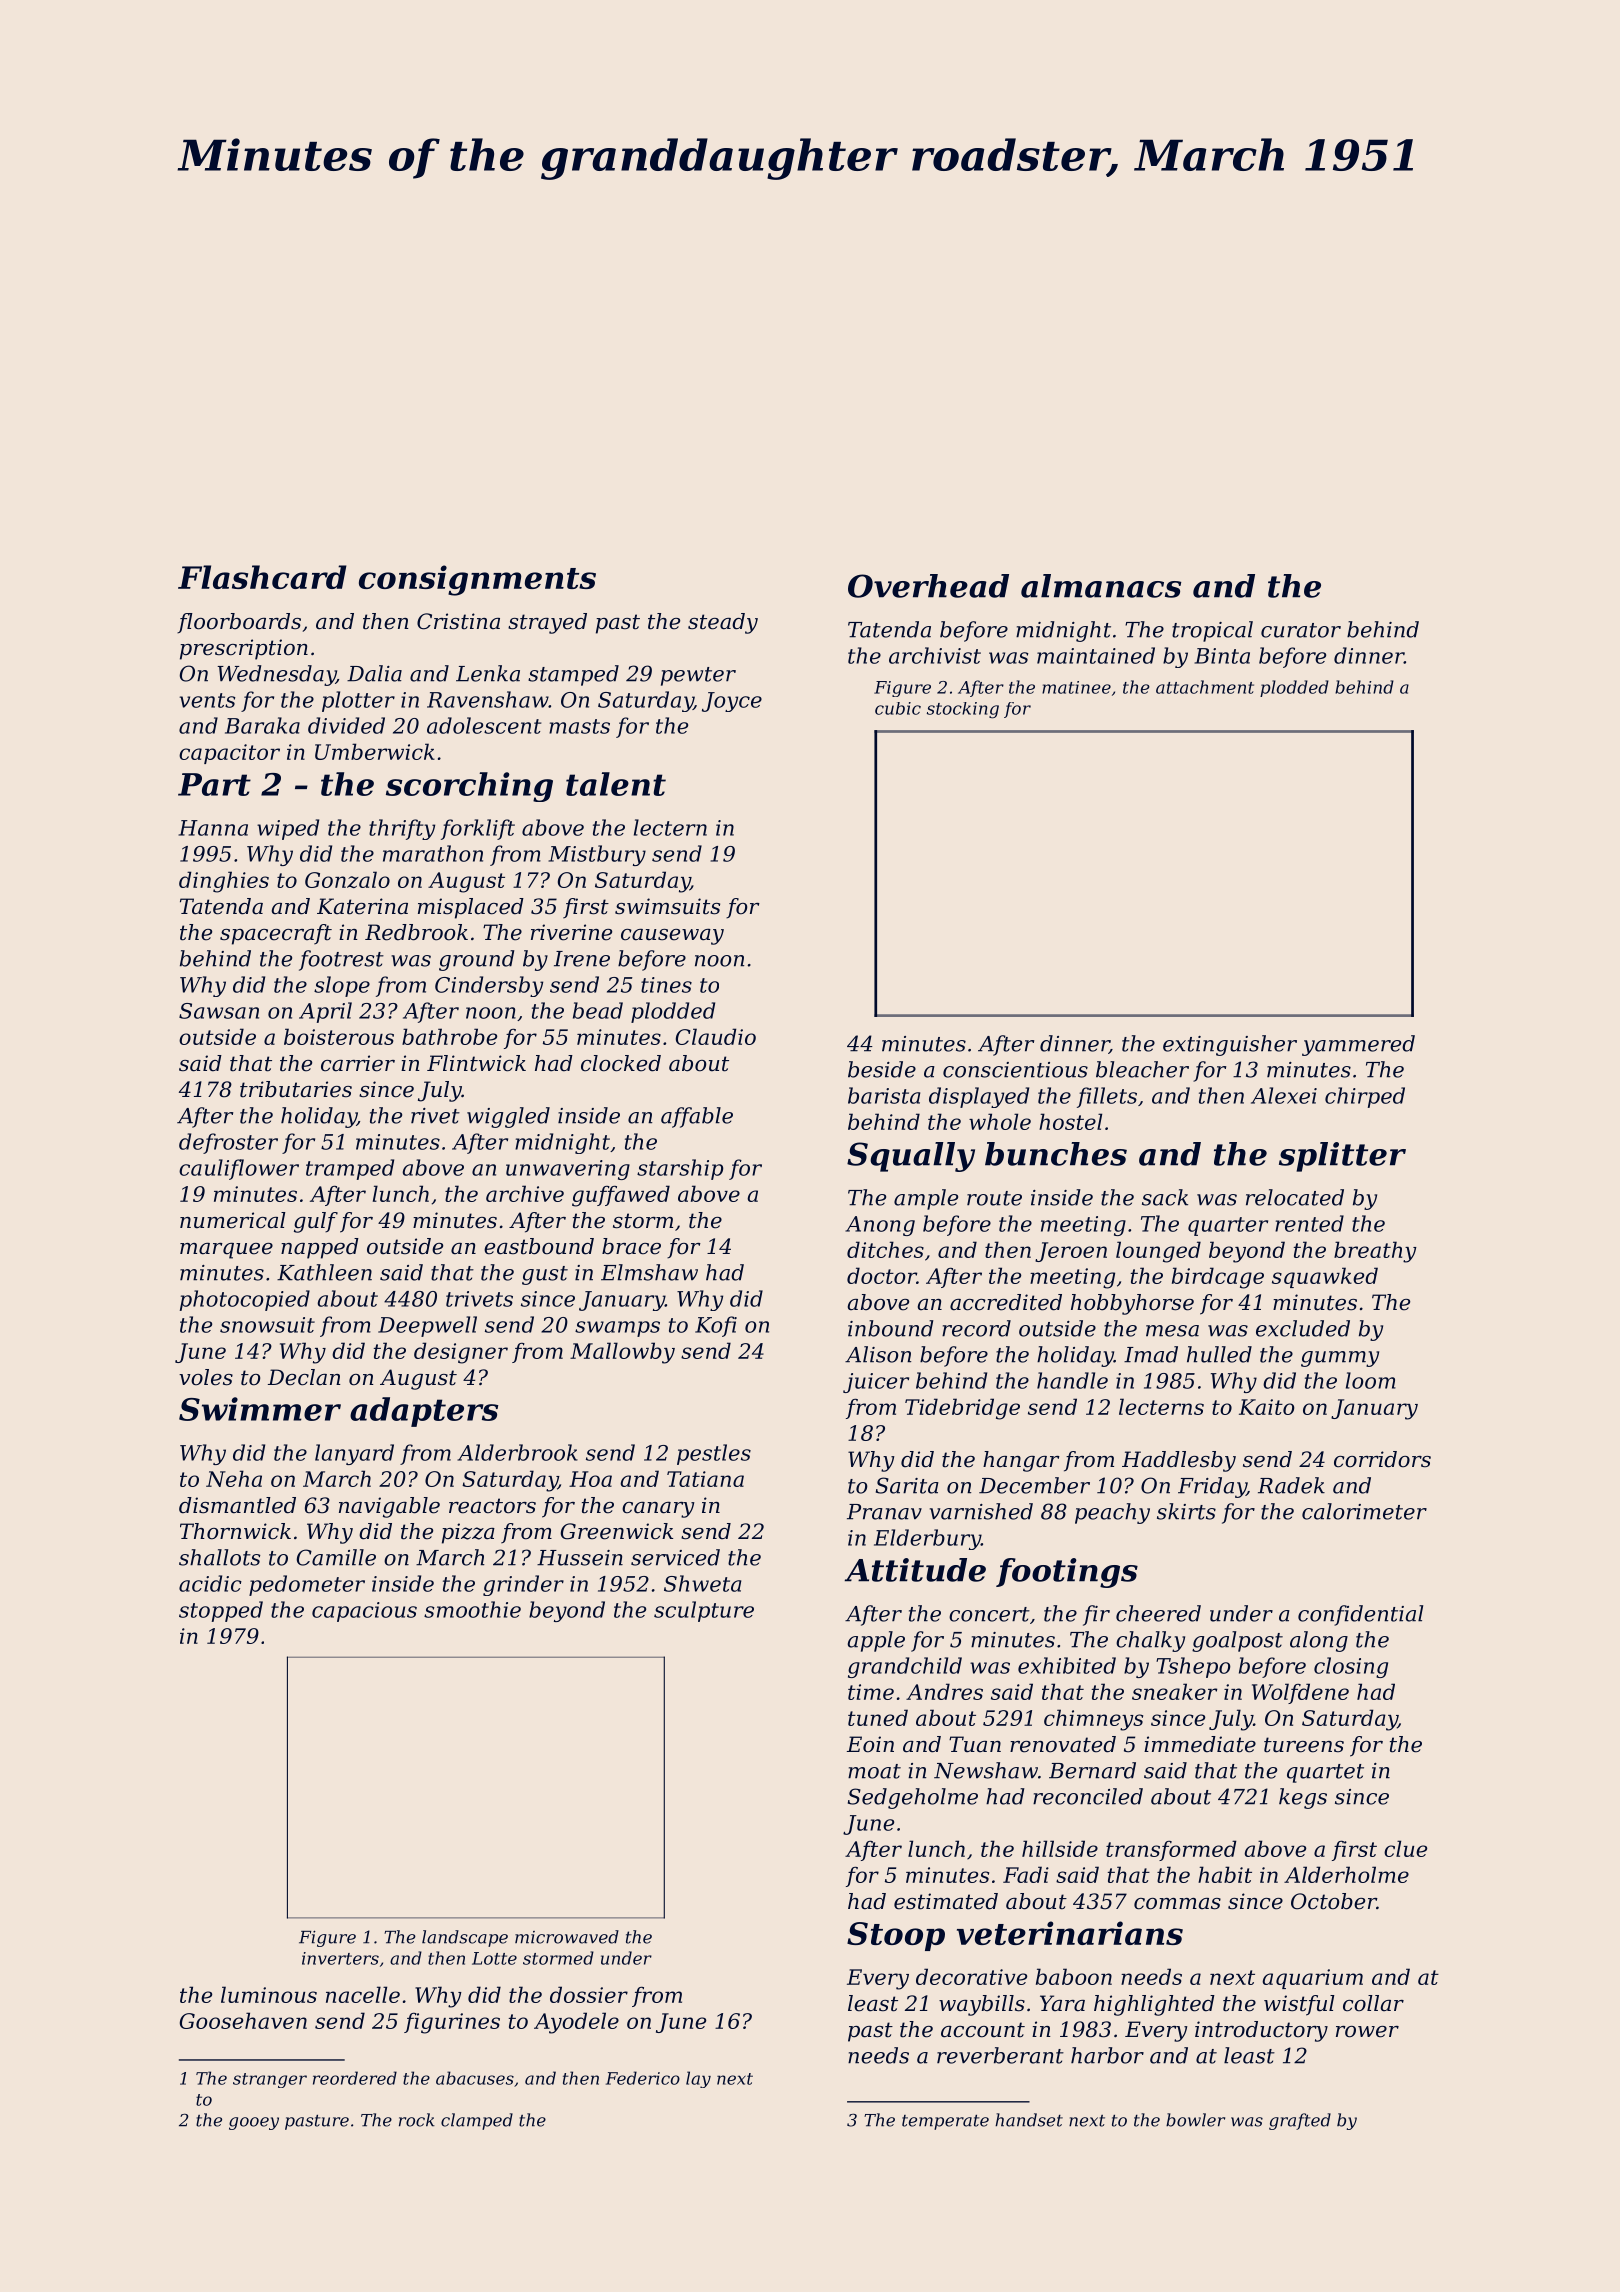  I want to click on spacecraft, so click(276, 934).
